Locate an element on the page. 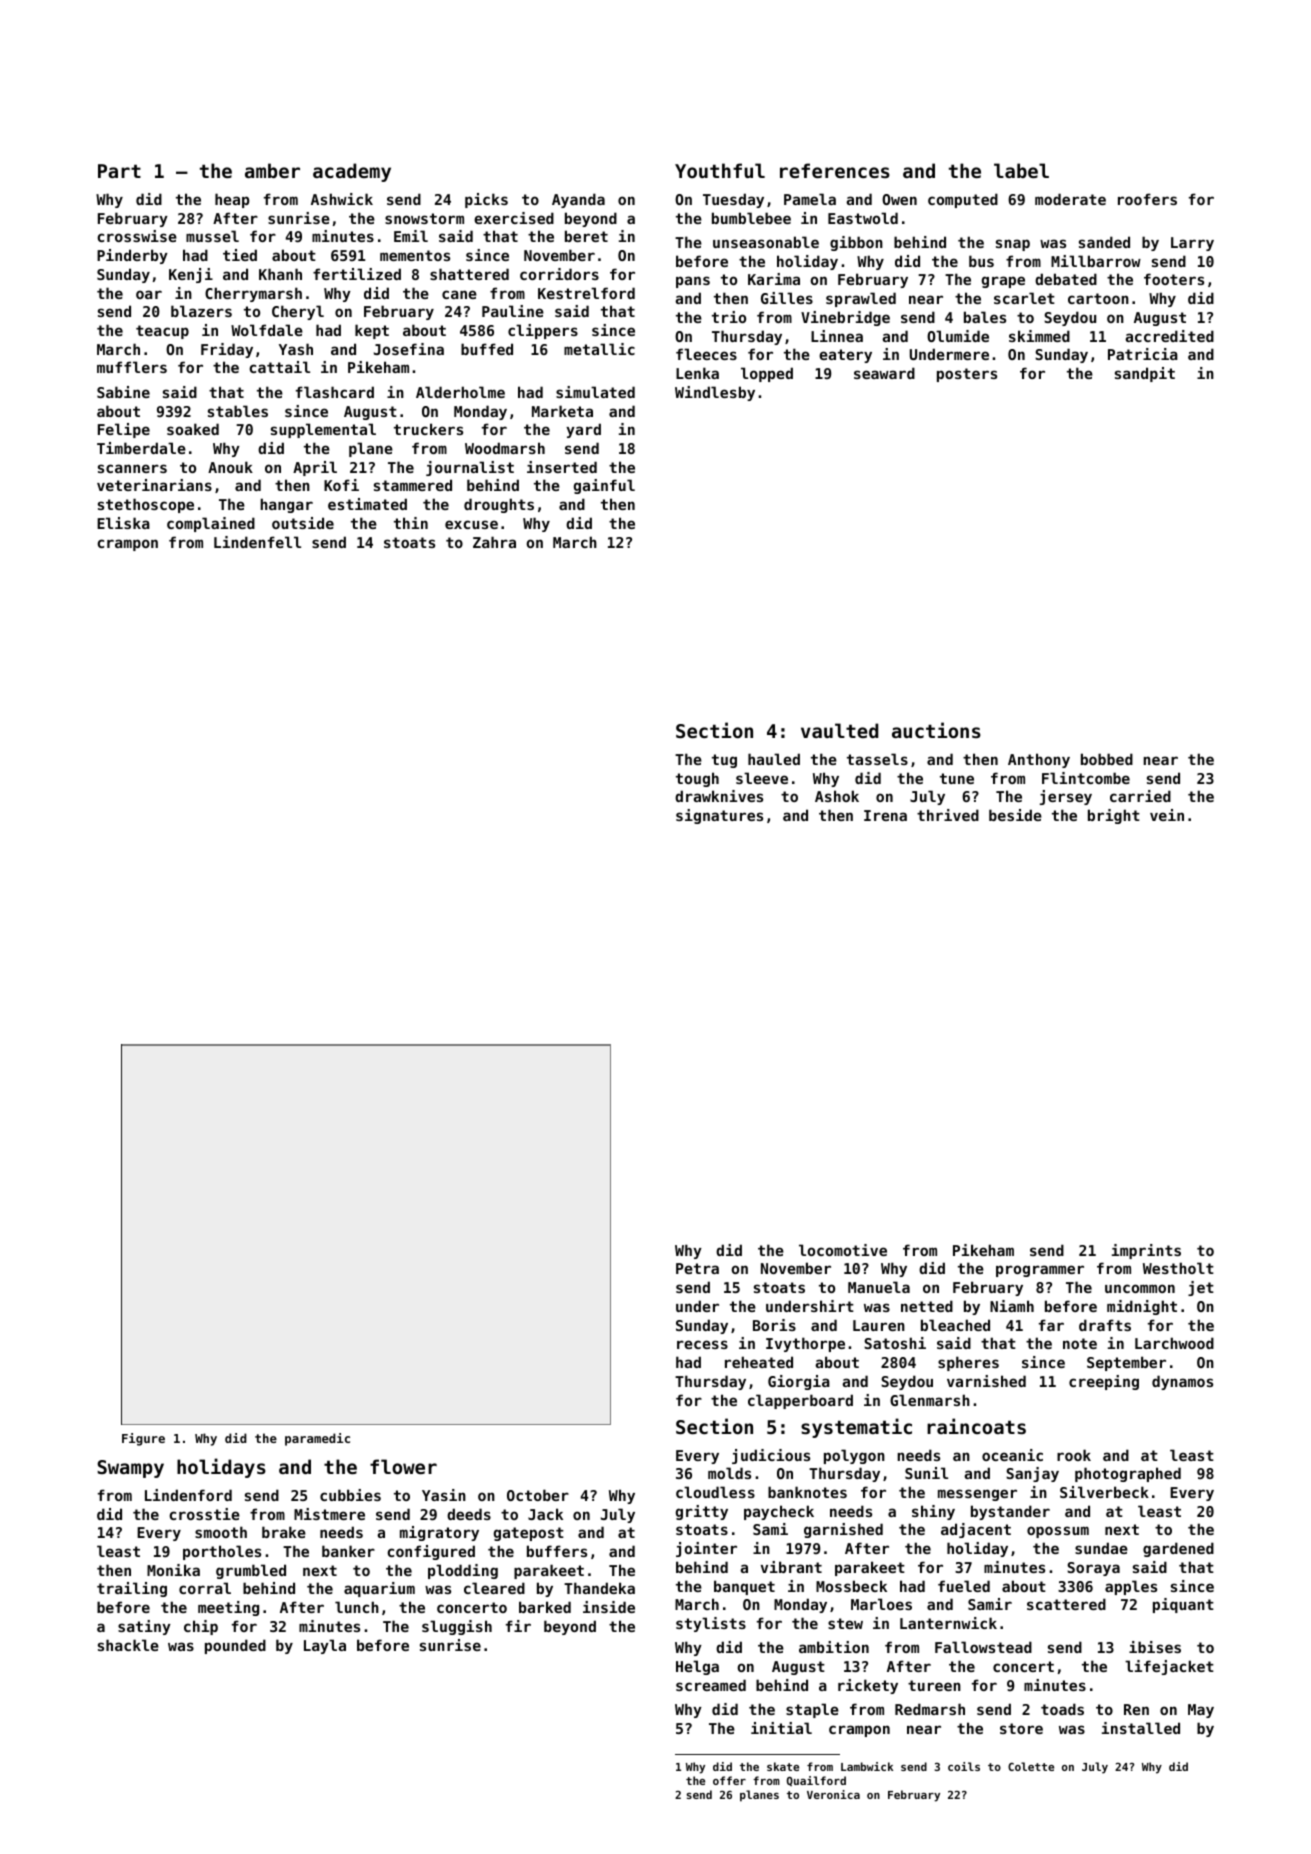  screamed is located at coordinates (711, 1685).
